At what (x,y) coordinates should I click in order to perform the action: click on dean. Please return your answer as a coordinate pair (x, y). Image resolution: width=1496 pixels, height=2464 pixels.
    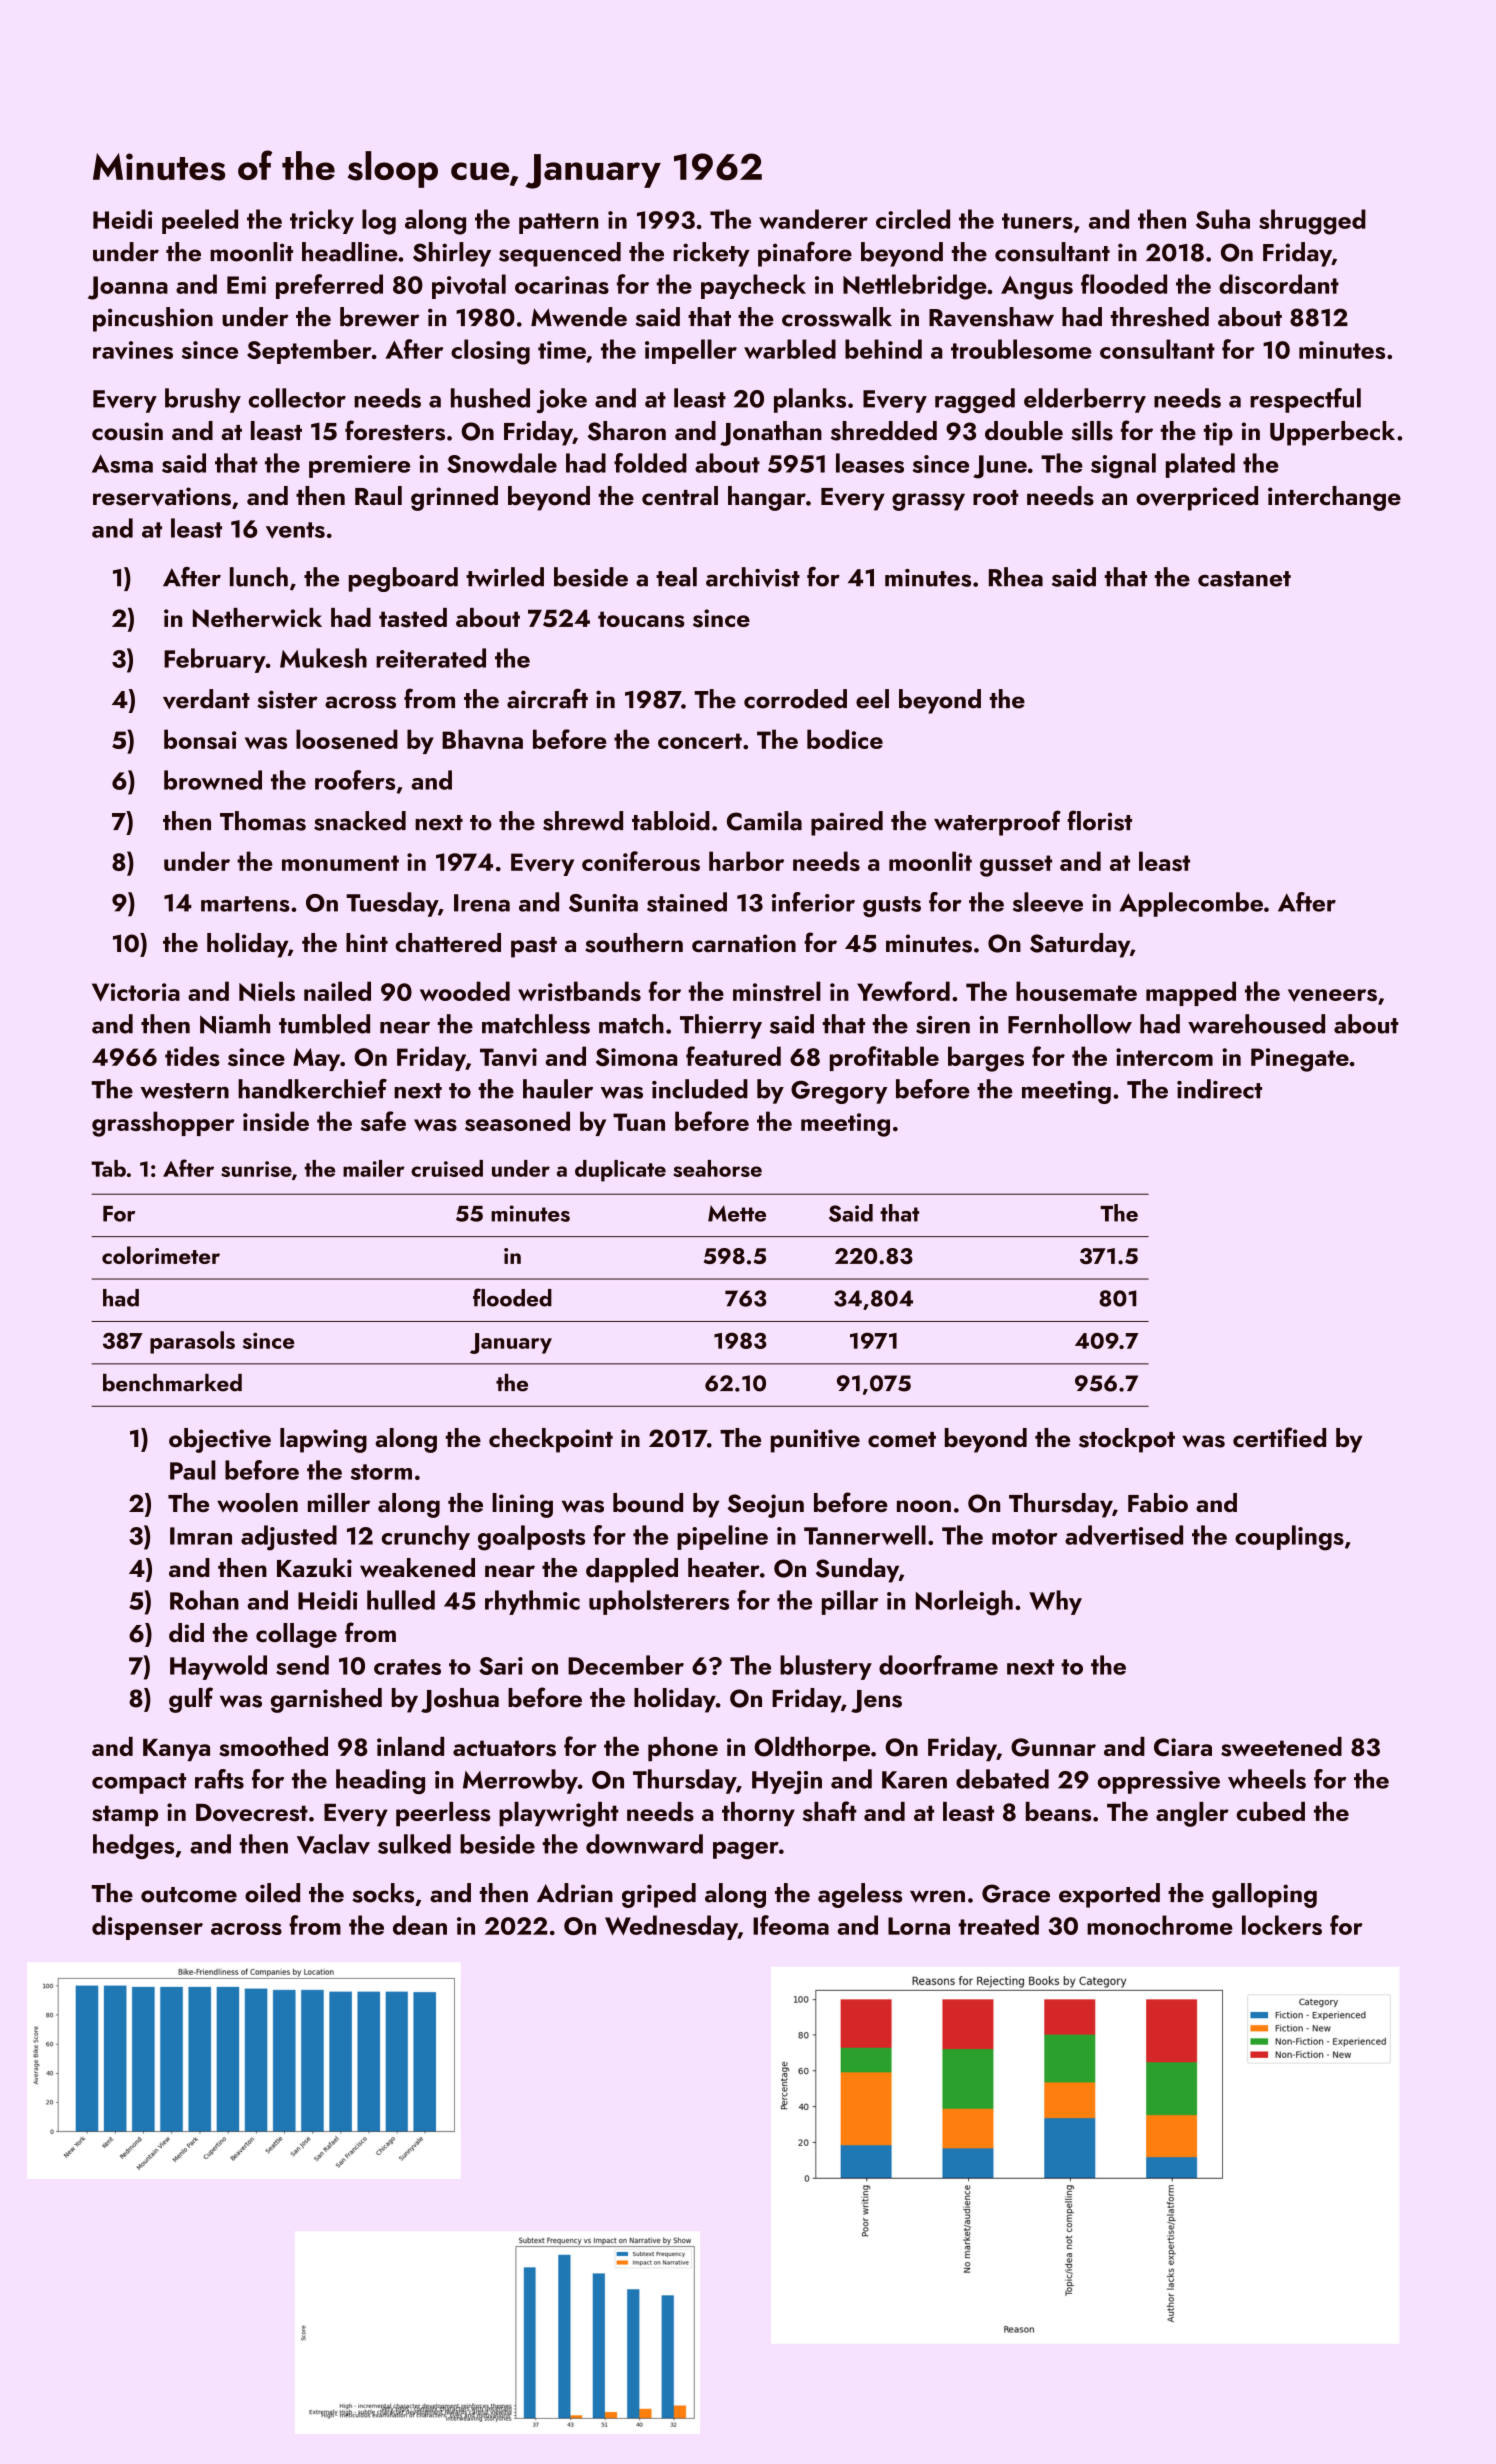
    Looking at the image, I should click on (420, 1925).
